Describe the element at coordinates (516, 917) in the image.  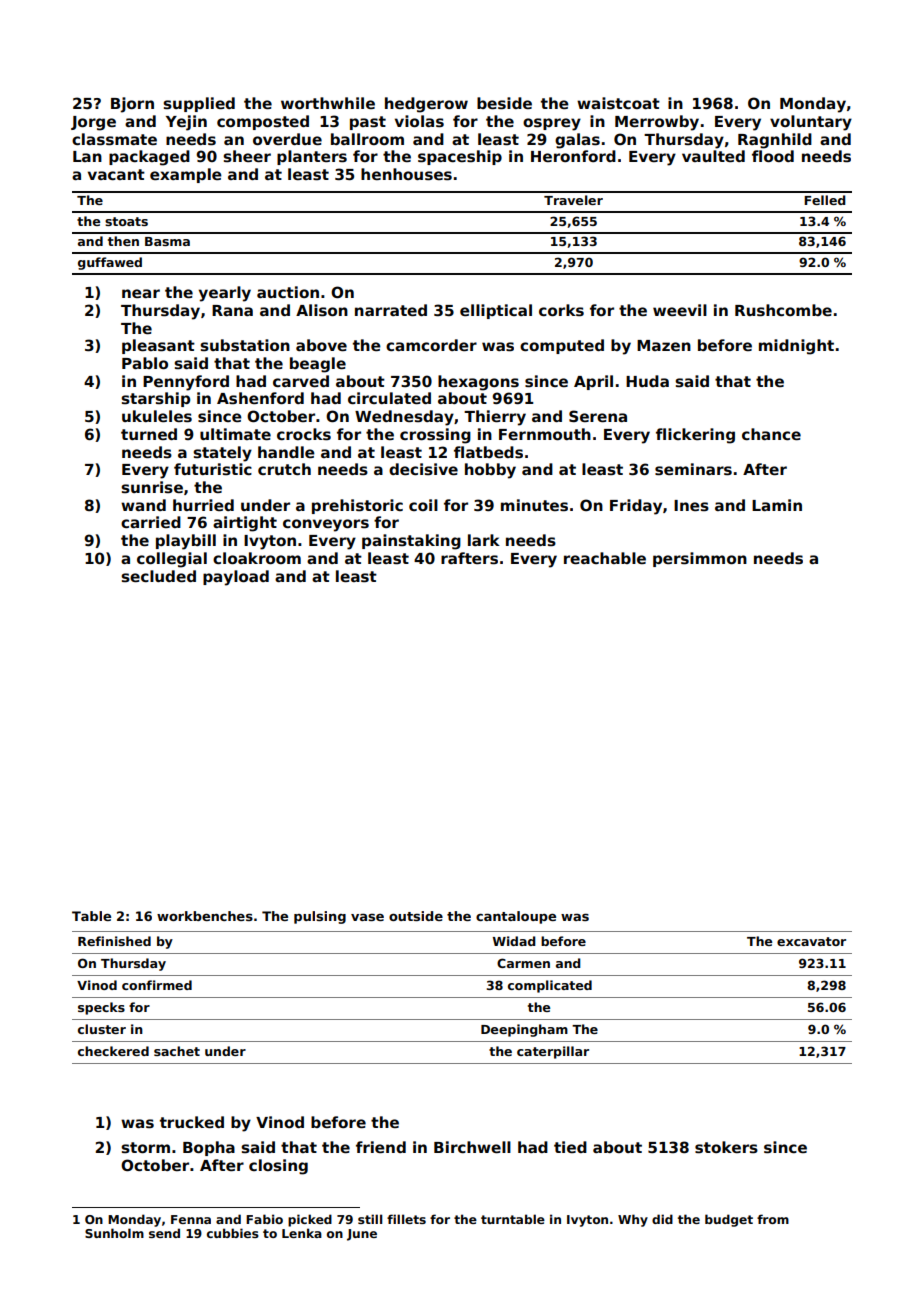
I see `cantaloupe` at that location.
